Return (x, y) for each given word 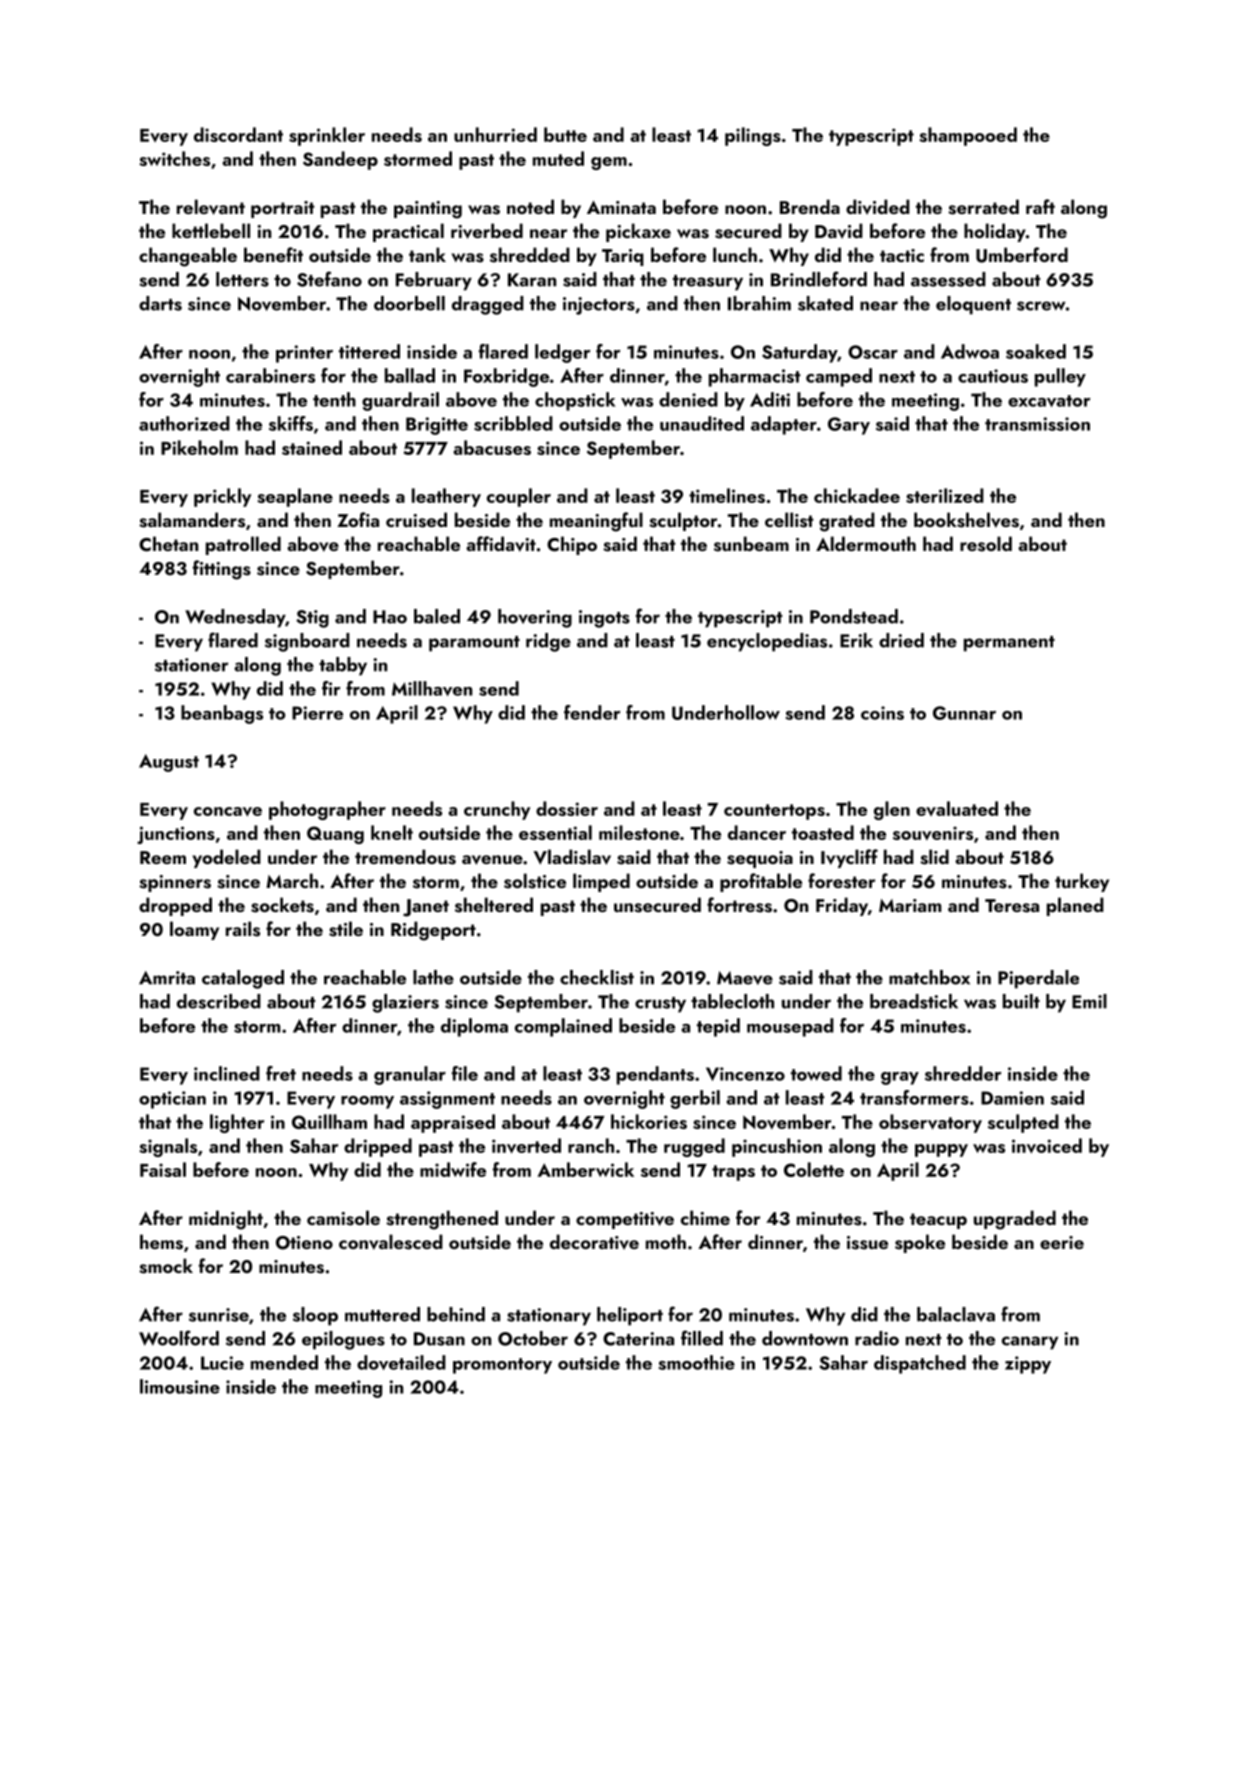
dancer (757, 832)
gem (609, 163)
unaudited (702, 423)
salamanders (192, 520)
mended (284, 1362)
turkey (1082, 882)
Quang (335, 835)
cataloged (243, 979)
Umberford (1022, 255)
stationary (549, 1317)
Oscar (873, 352)
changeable (188, 257)
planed (1075, 906)
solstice (535, 881)
